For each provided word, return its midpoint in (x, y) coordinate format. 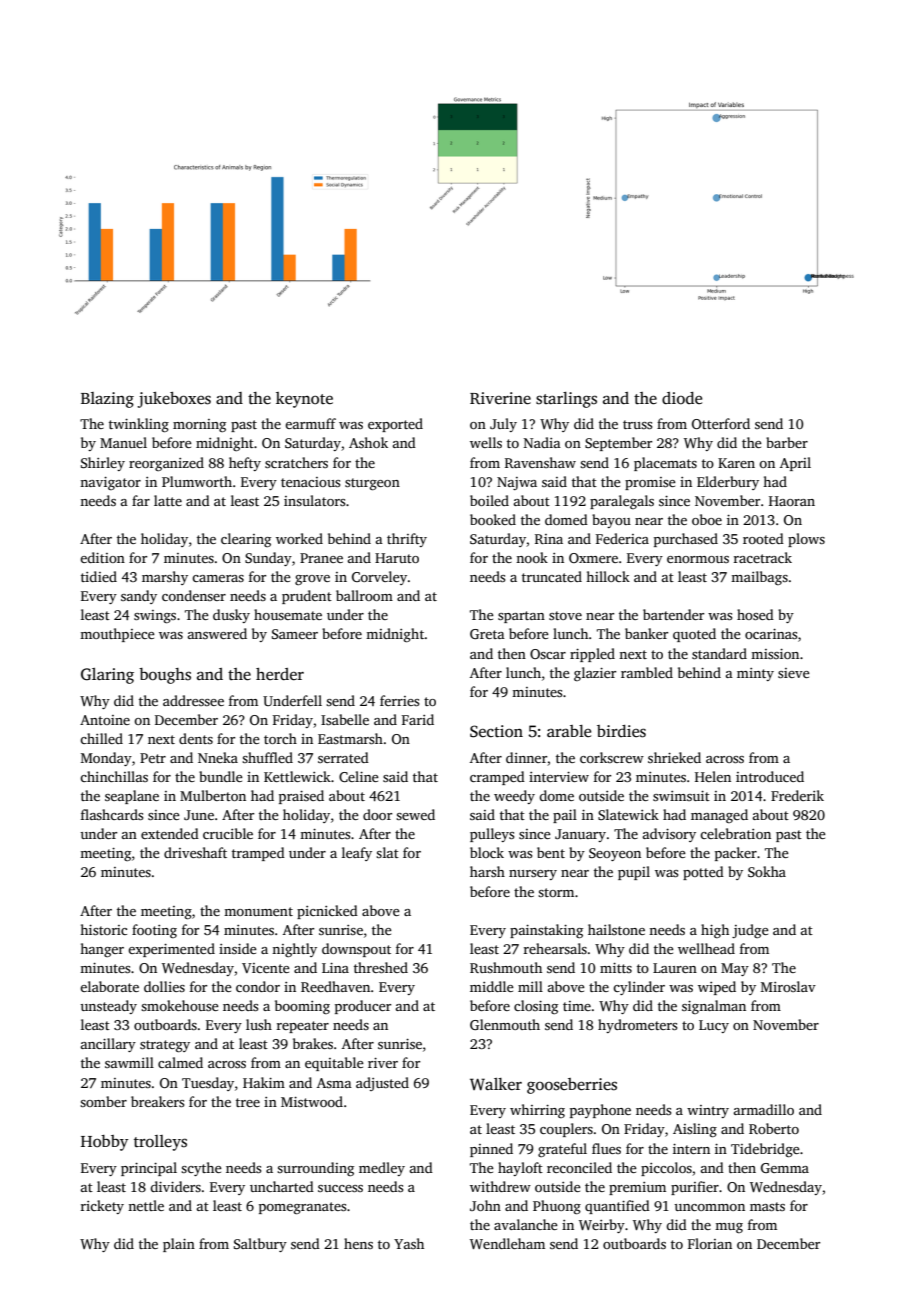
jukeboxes (174, 400)
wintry (708, 1111)
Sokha (767, 871)
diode (682, 398)
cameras (218, 578)
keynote (304, 400)
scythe (201, 1169)
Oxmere (593, 558)
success (340, 1188)
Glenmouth (505, 1024)
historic (103, 929)
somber (103, 1101)
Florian (710, 1243)
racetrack (763, 557)
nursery (533, 875)
